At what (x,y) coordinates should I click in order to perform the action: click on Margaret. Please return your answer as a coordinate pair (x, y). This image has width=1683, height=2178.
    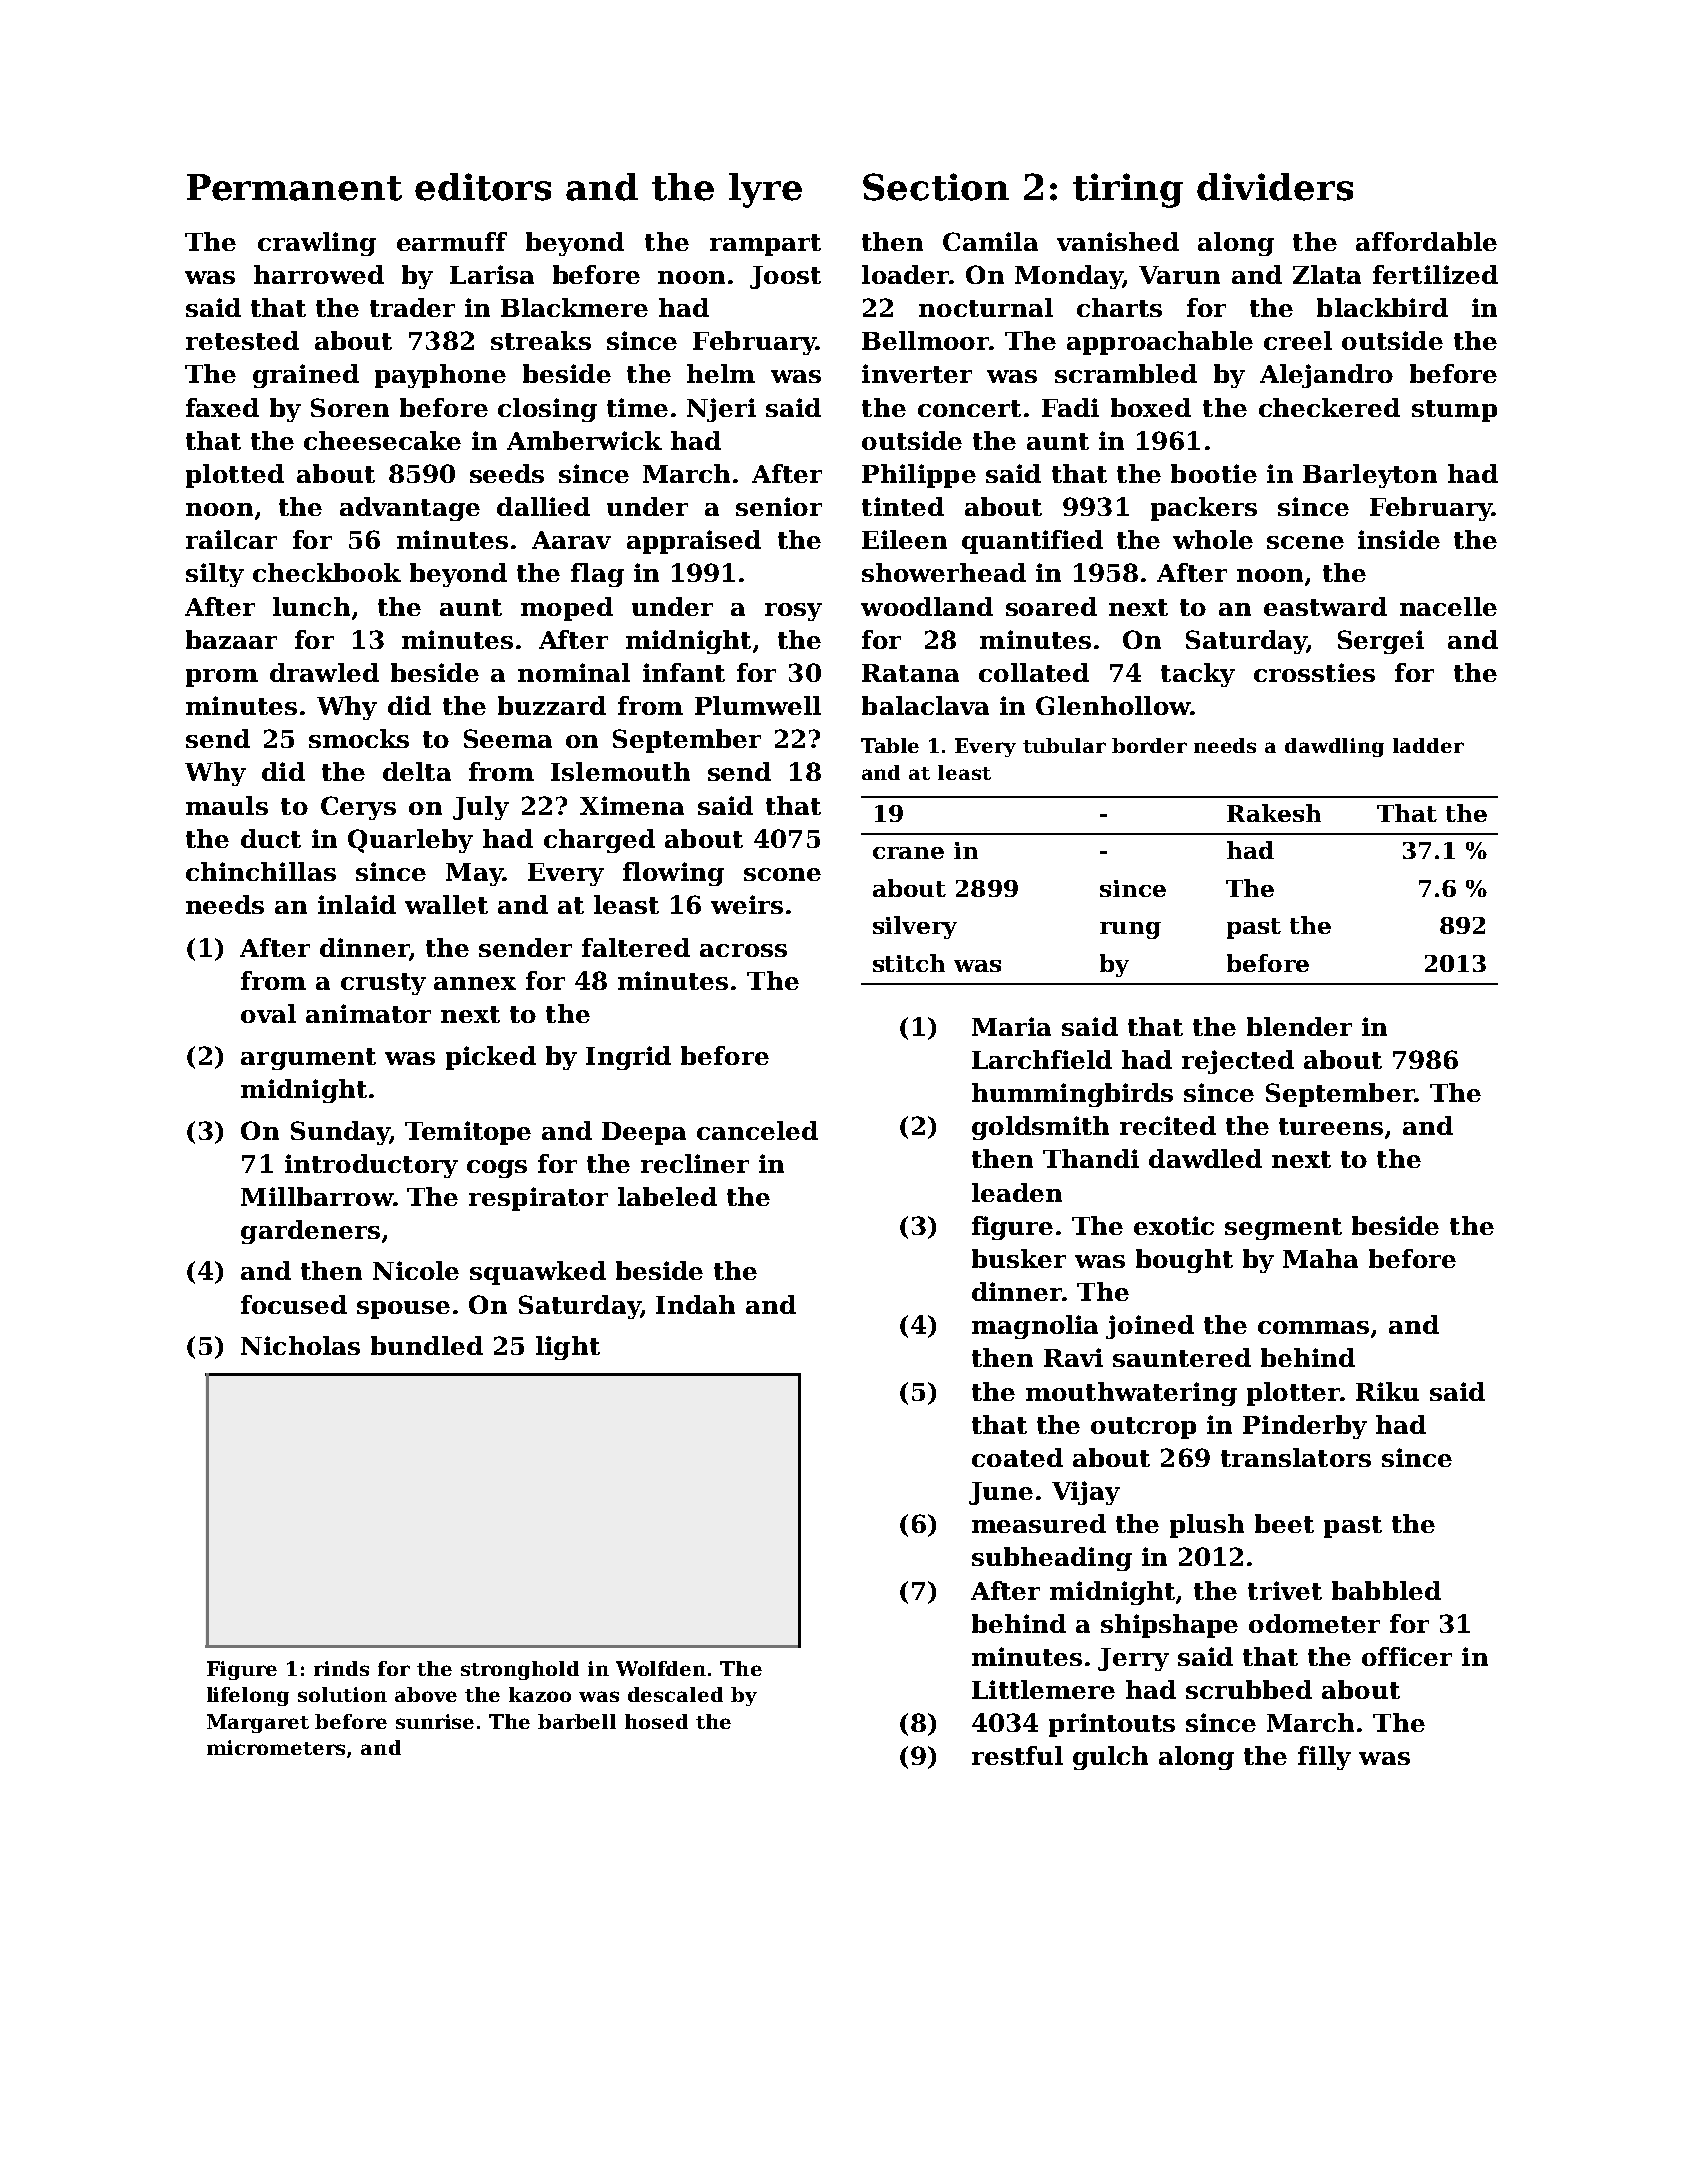
    Looking at the image, I should click on (258, 1723).
